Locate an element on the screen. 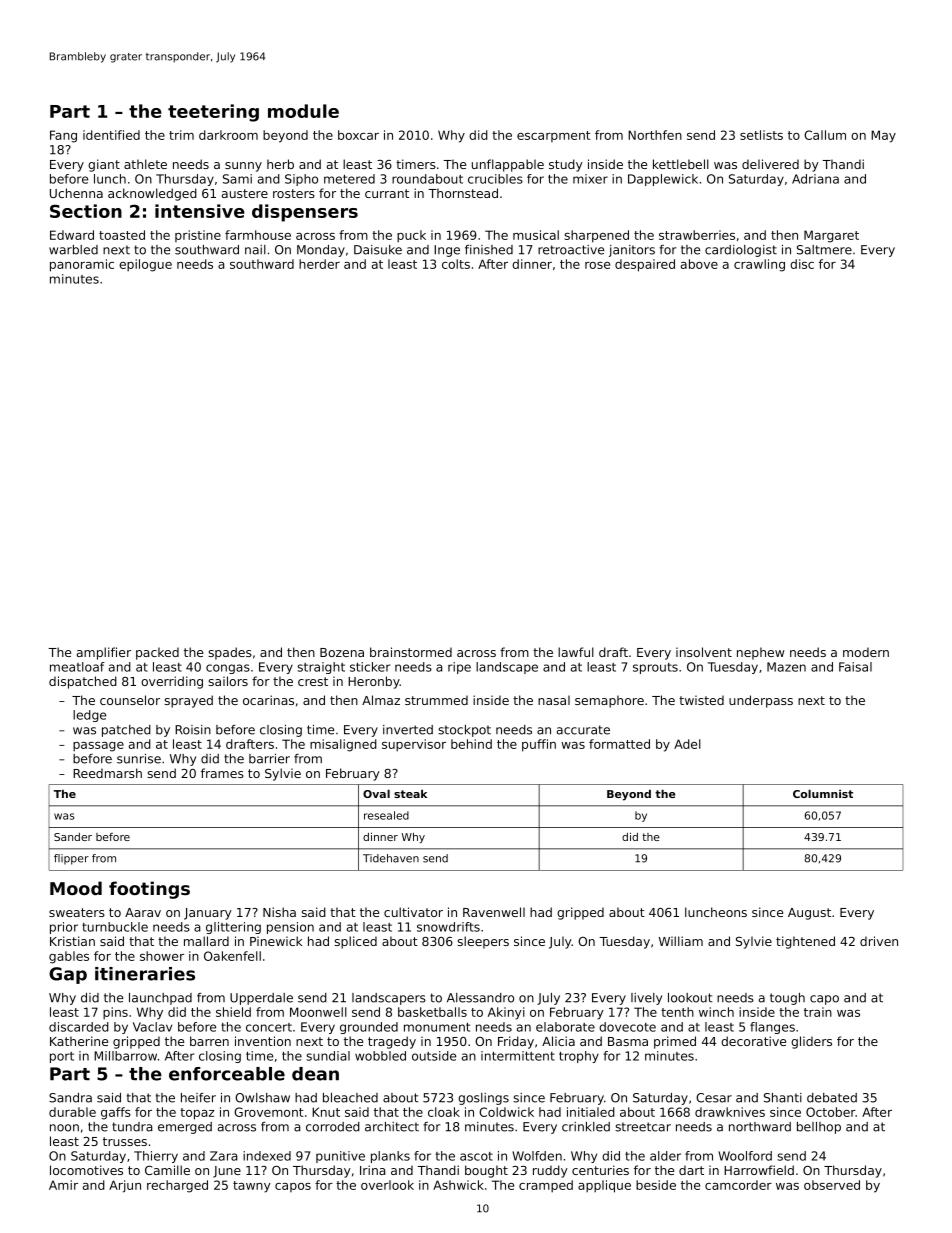 Image resolution: width=952 pixels, height=1233 pixels. study is located at coordinates (566, 165).
